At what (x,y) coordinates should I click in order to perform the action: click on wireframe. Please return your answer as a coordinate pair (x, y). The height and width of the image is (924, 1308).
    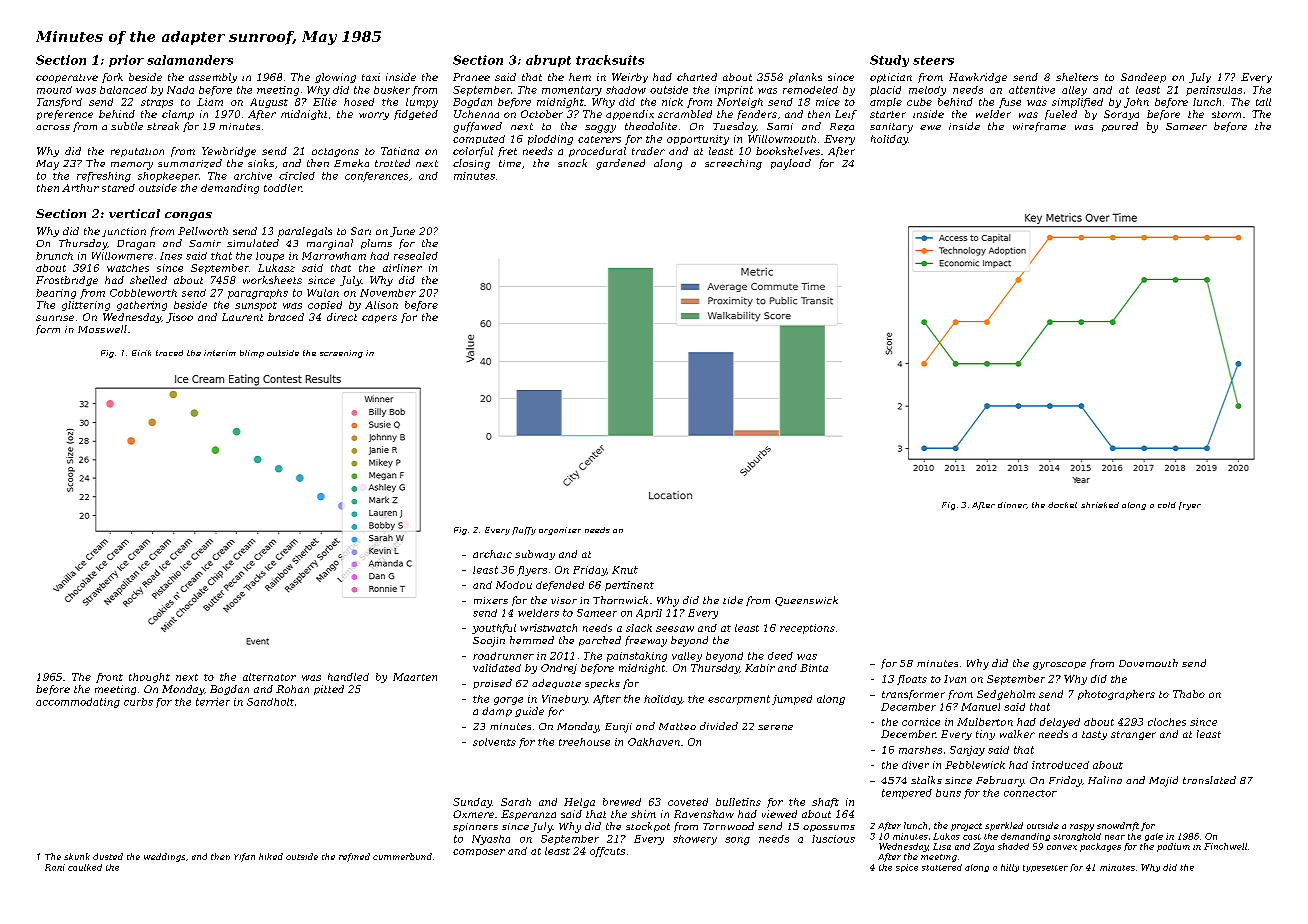
    Looking at the image, I should click on (1039, 127).
